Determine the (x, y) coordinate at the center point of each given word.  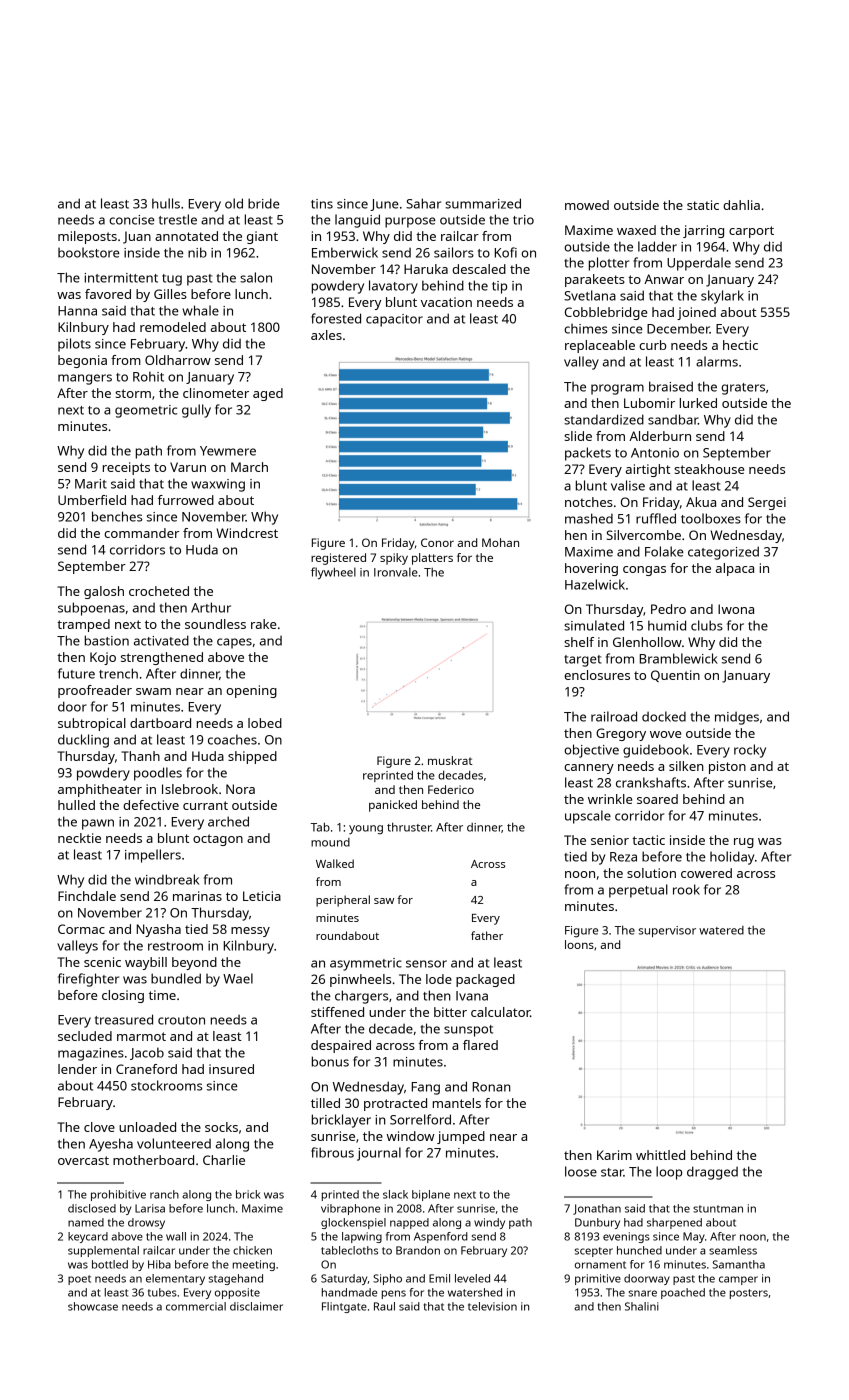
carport (751, 232)
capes (234, 643)
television (492, 1306)
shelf (579, 642)
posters (749, 1294)
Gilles (170, 294)
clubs (707, 625)
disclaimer (256, 1306)
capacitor (394, 320)
